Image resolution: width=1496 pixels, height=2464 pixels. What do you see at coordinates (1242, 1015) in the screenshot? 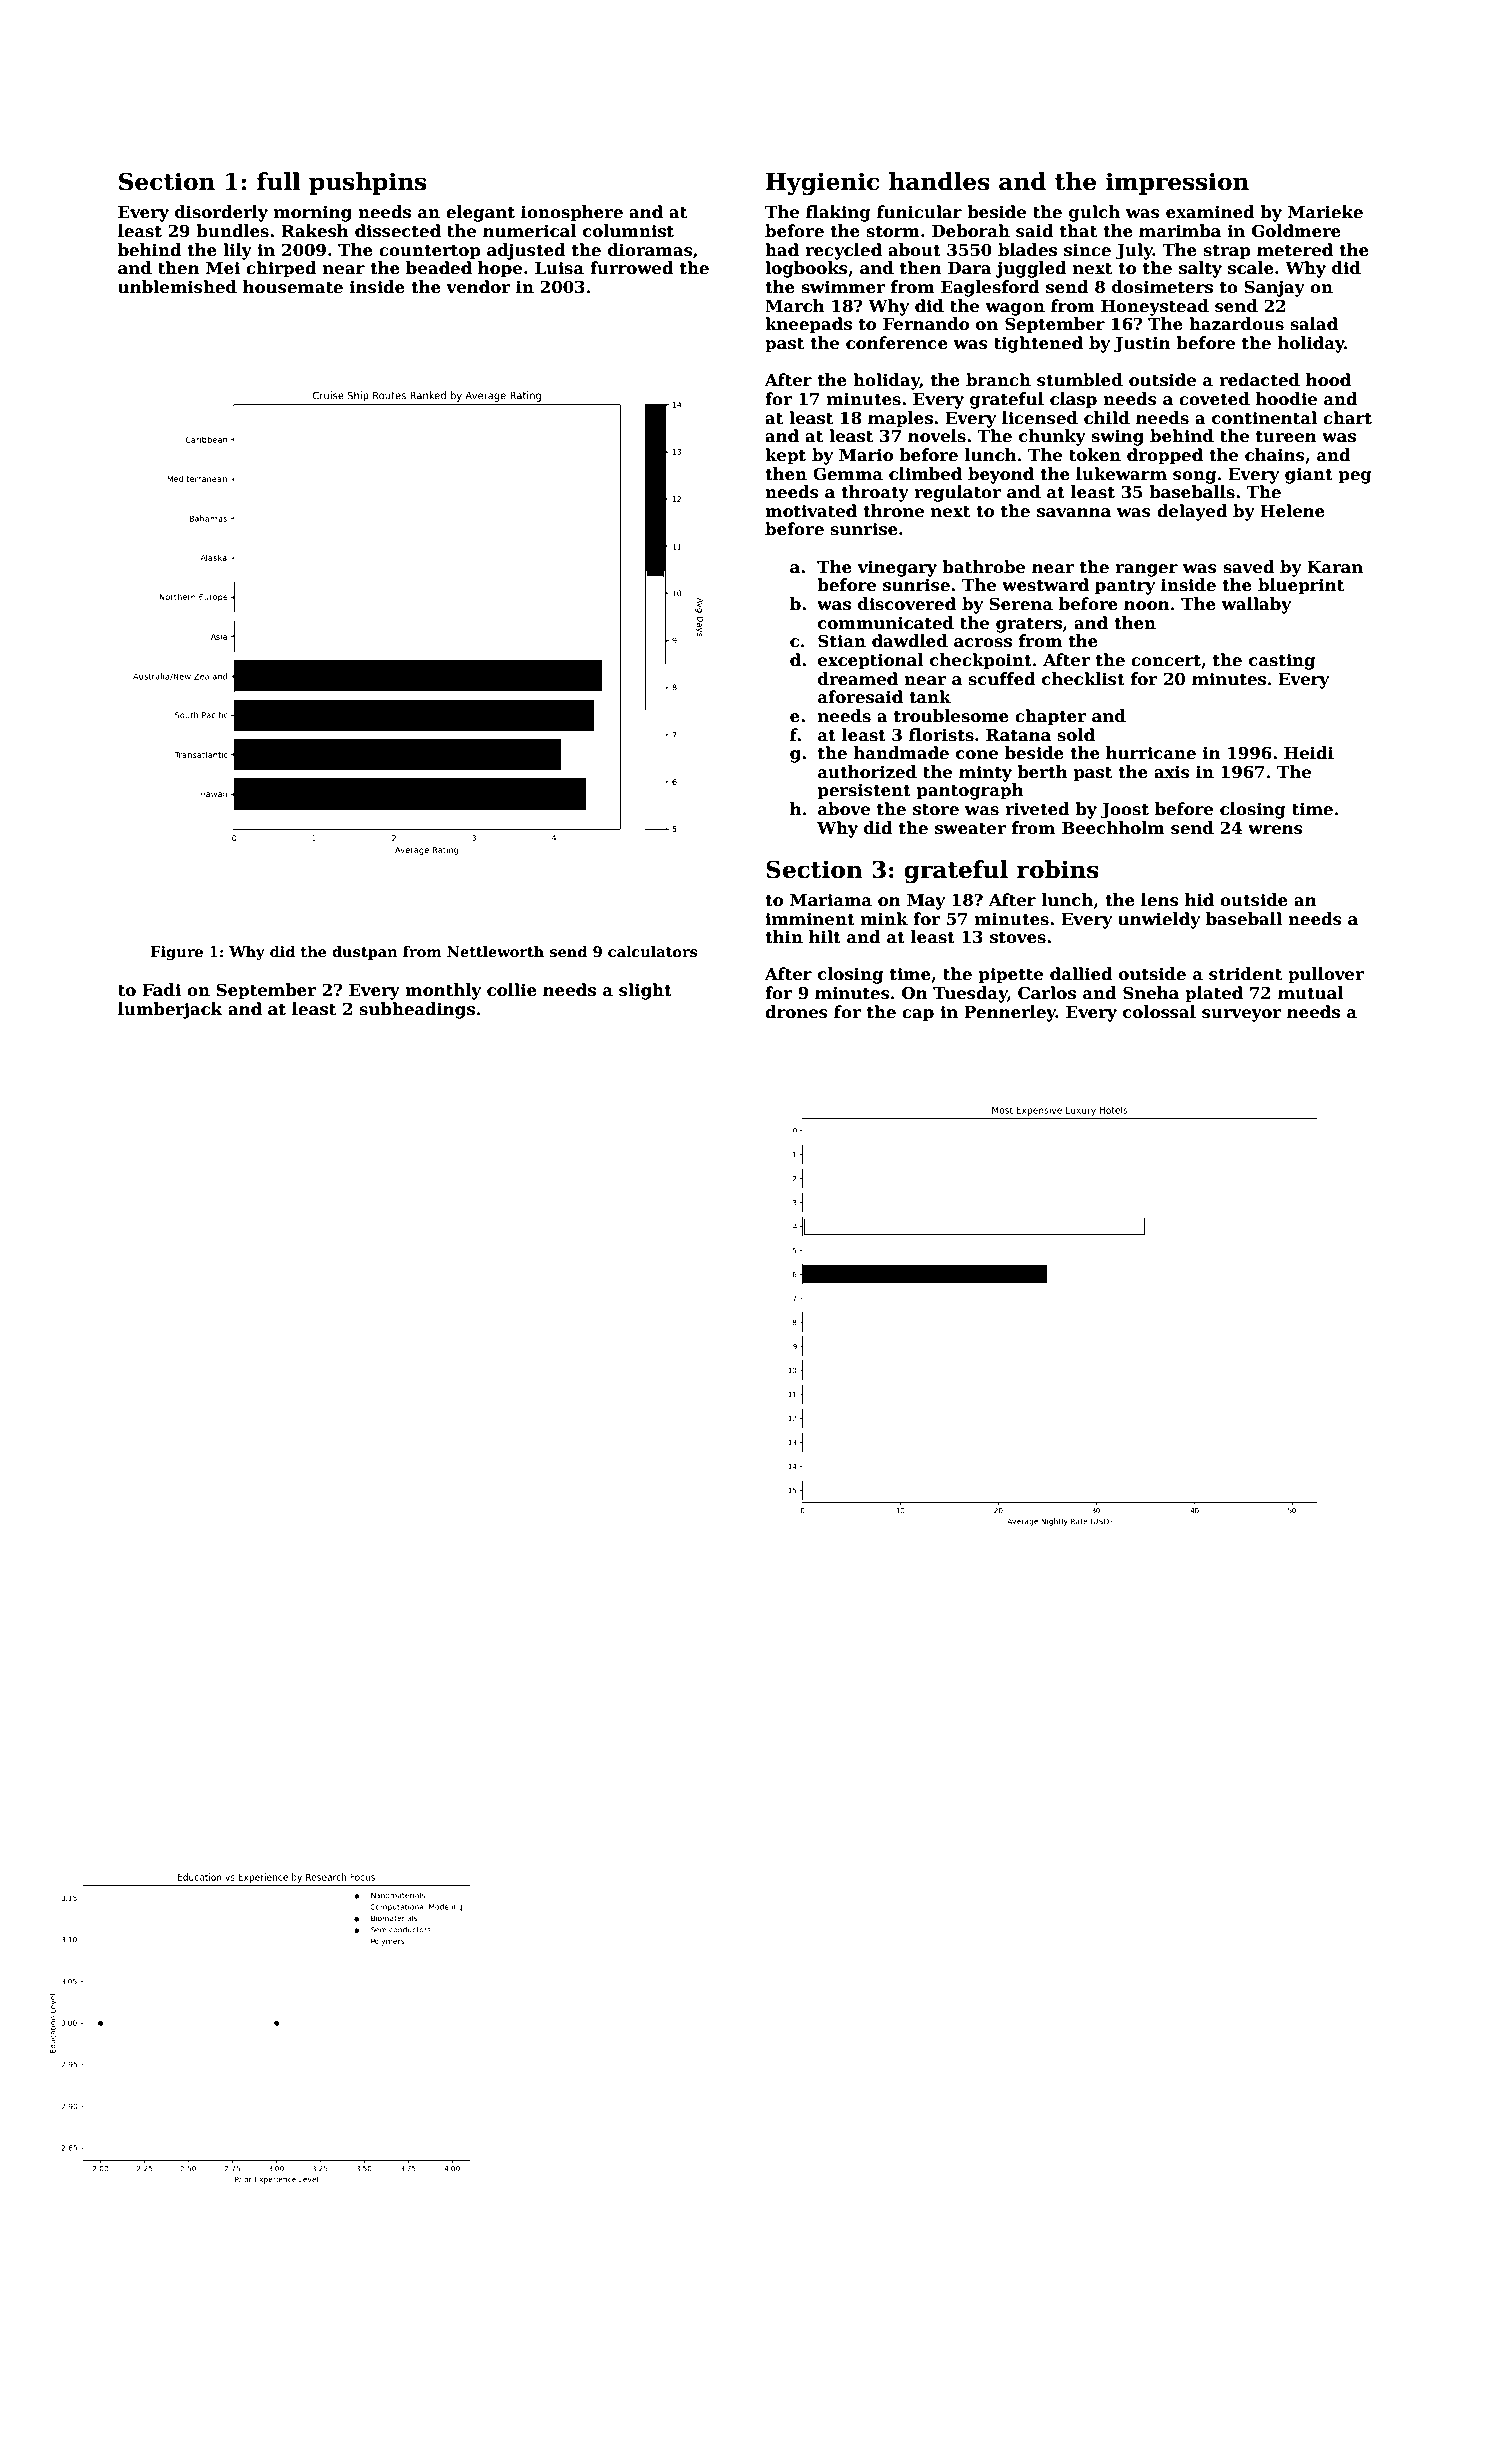
I see `surveyor` at bounding box center [1242, 1015].
